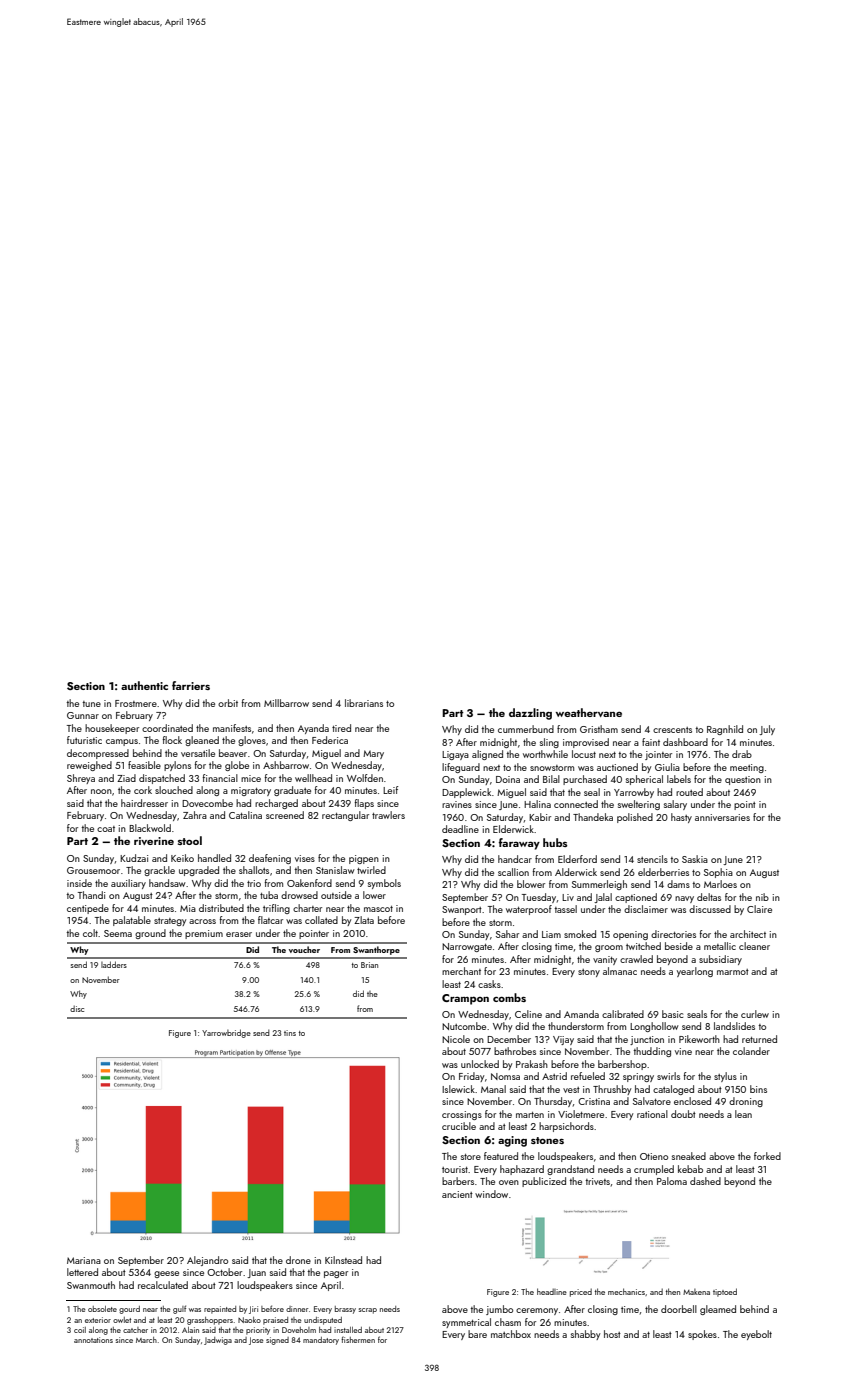  I want to click on bins, so click(758, 1089).
